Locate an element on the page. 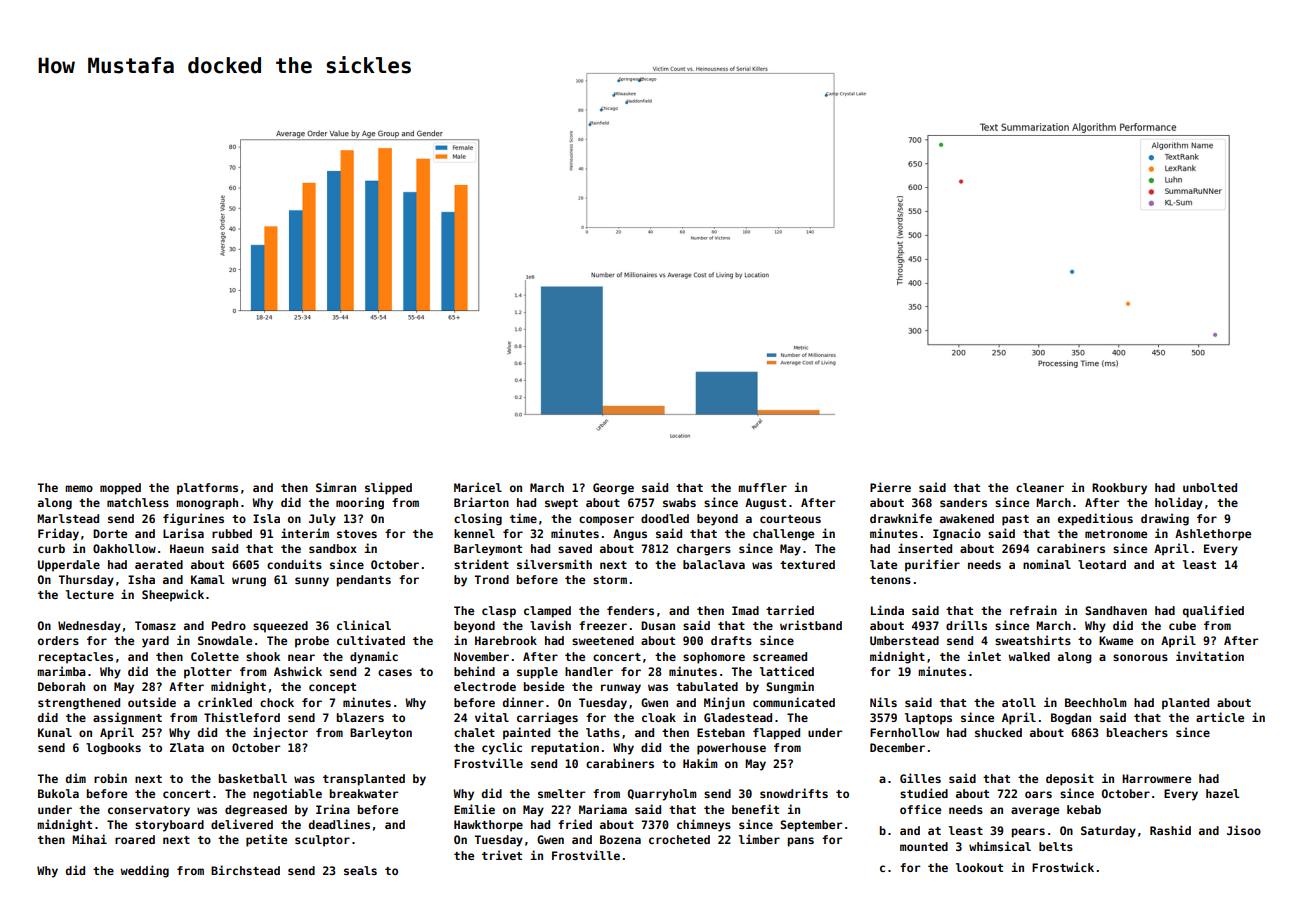  Ashlethorpe is located at coordinates (1213, 535).
